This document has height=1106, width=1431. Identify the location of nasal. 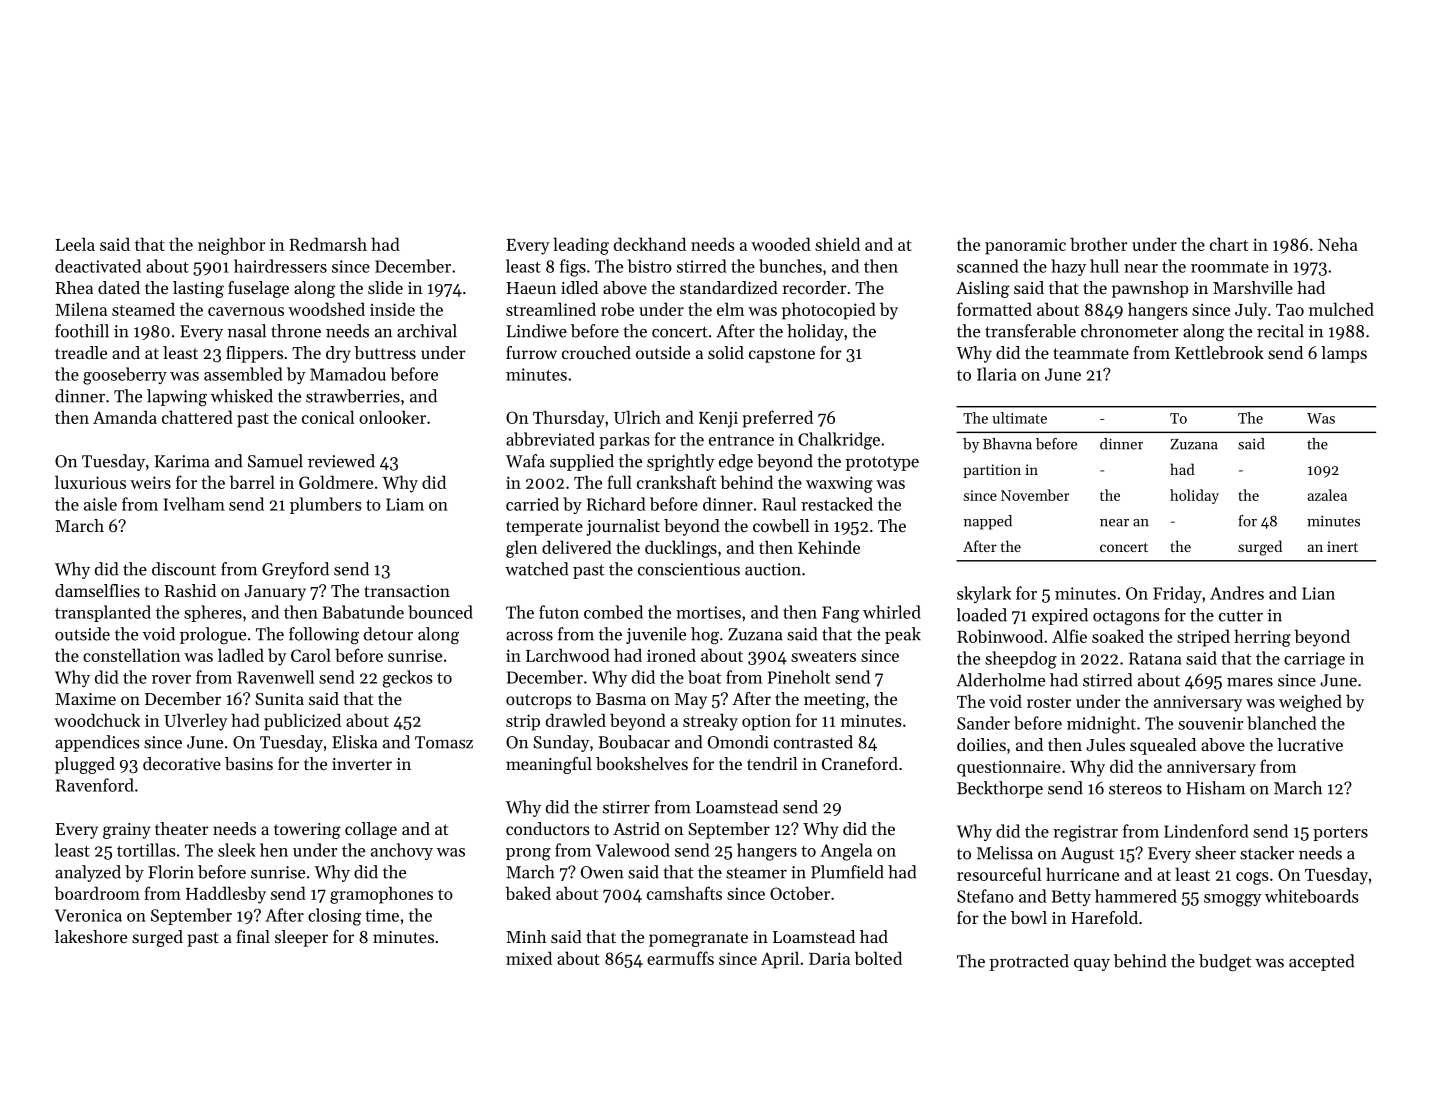
(247, 331).
